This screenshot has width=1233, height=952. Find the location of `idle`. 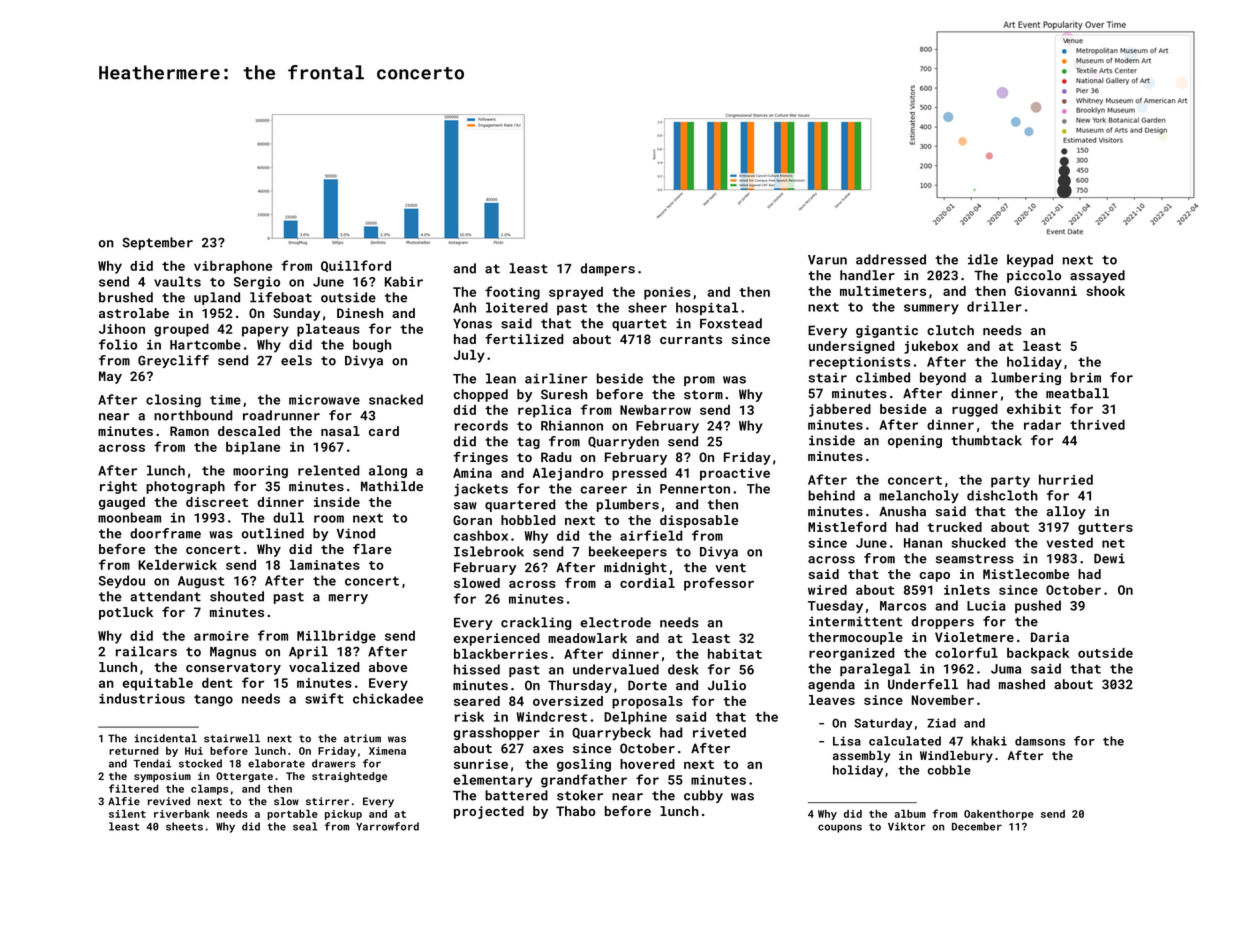

idle is located at coordinates (983, 259).
